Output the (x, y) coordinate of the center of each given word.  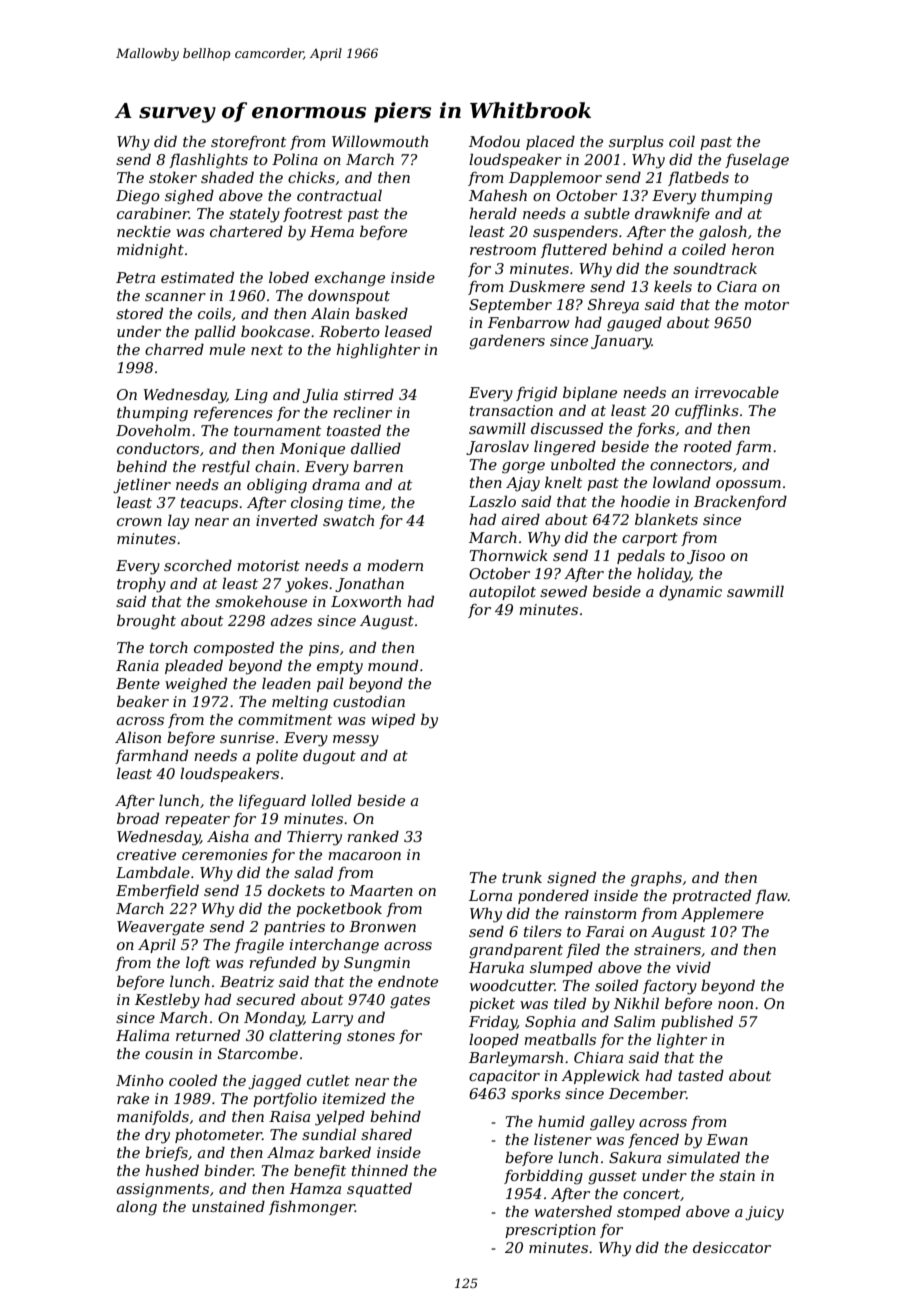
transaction (511, 410)
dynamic (690, 593)
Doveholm (153, 430)
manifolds (153, 1117)
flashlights (208, 161)
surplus (636, 142)
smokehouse (261, 601)
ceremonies (225, 854)
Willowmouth (380, 141)
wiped (393, 720)
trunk (522, 877)
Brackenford (740, 502)
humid (561, 1121)
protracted (711, 896)
